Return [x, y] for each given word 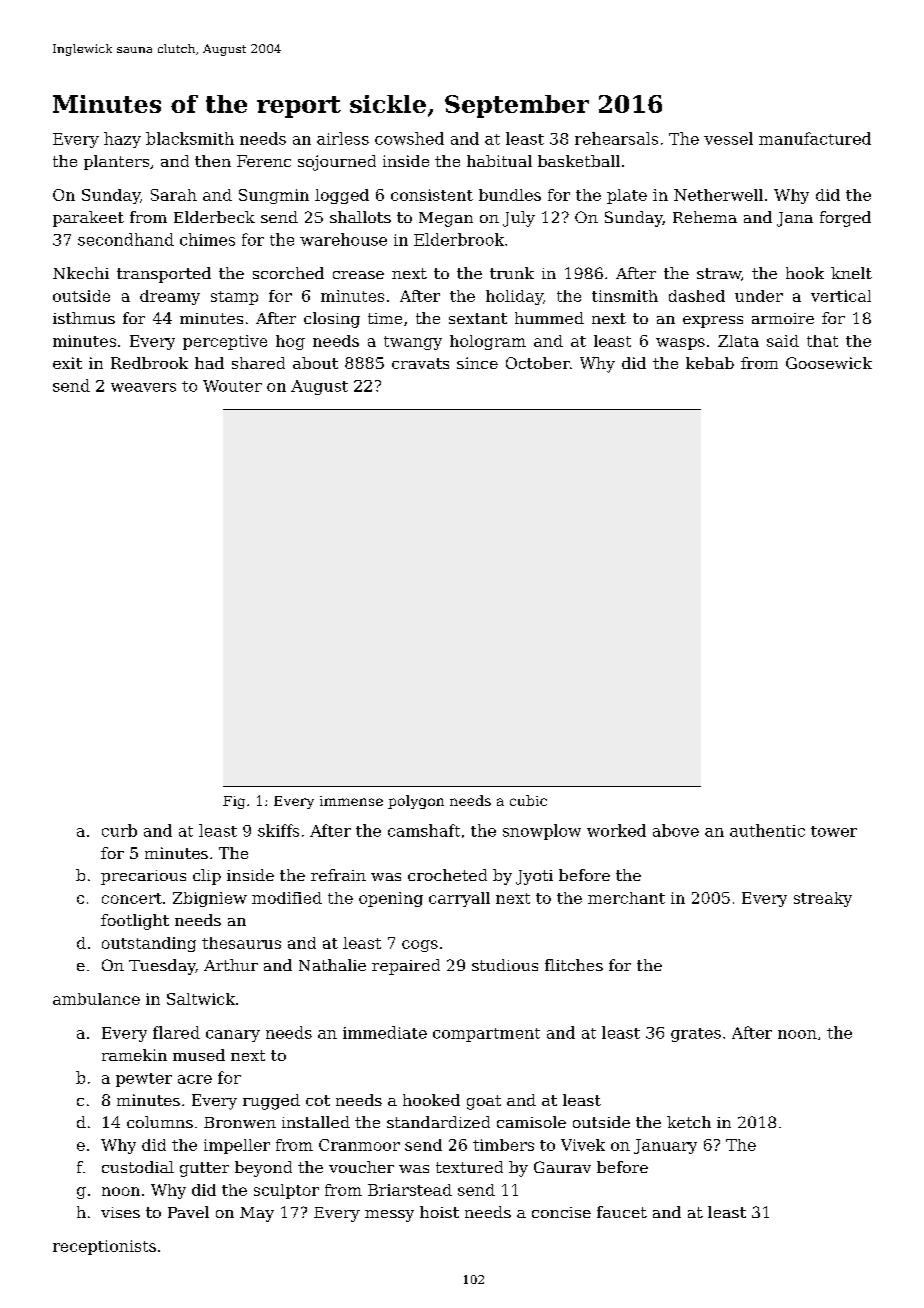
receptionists [104, 1247]
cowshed [409, 138]
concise [561, 1212]
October [538, 363]
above [676, 830]
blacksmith [190, 138]
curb [119, 830]
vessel [728, 138]
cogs [420, 946]
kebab [710, 363]
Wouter [232, 386]
